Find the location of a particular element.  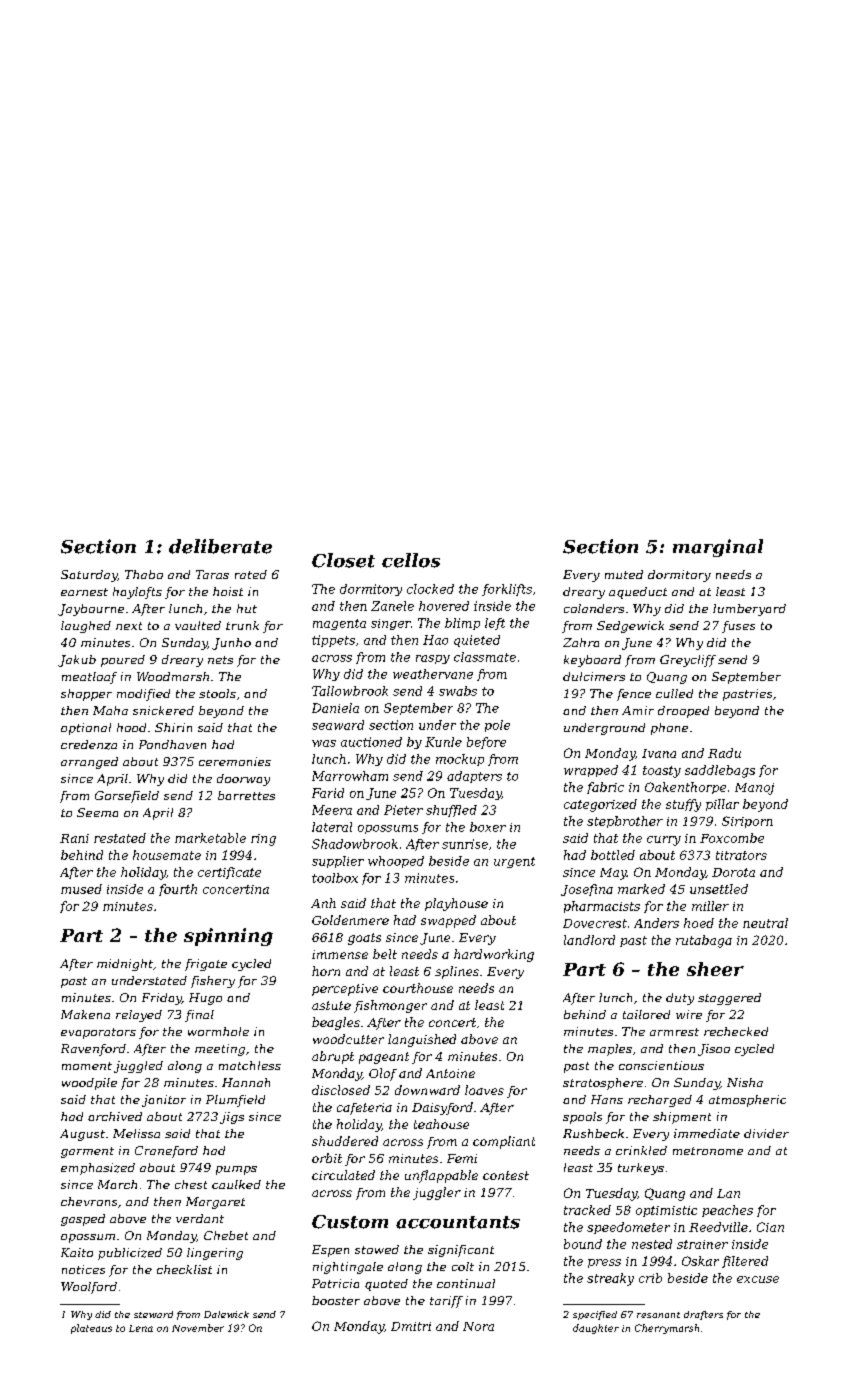

Shirin is located at coordinates (173, 727).
